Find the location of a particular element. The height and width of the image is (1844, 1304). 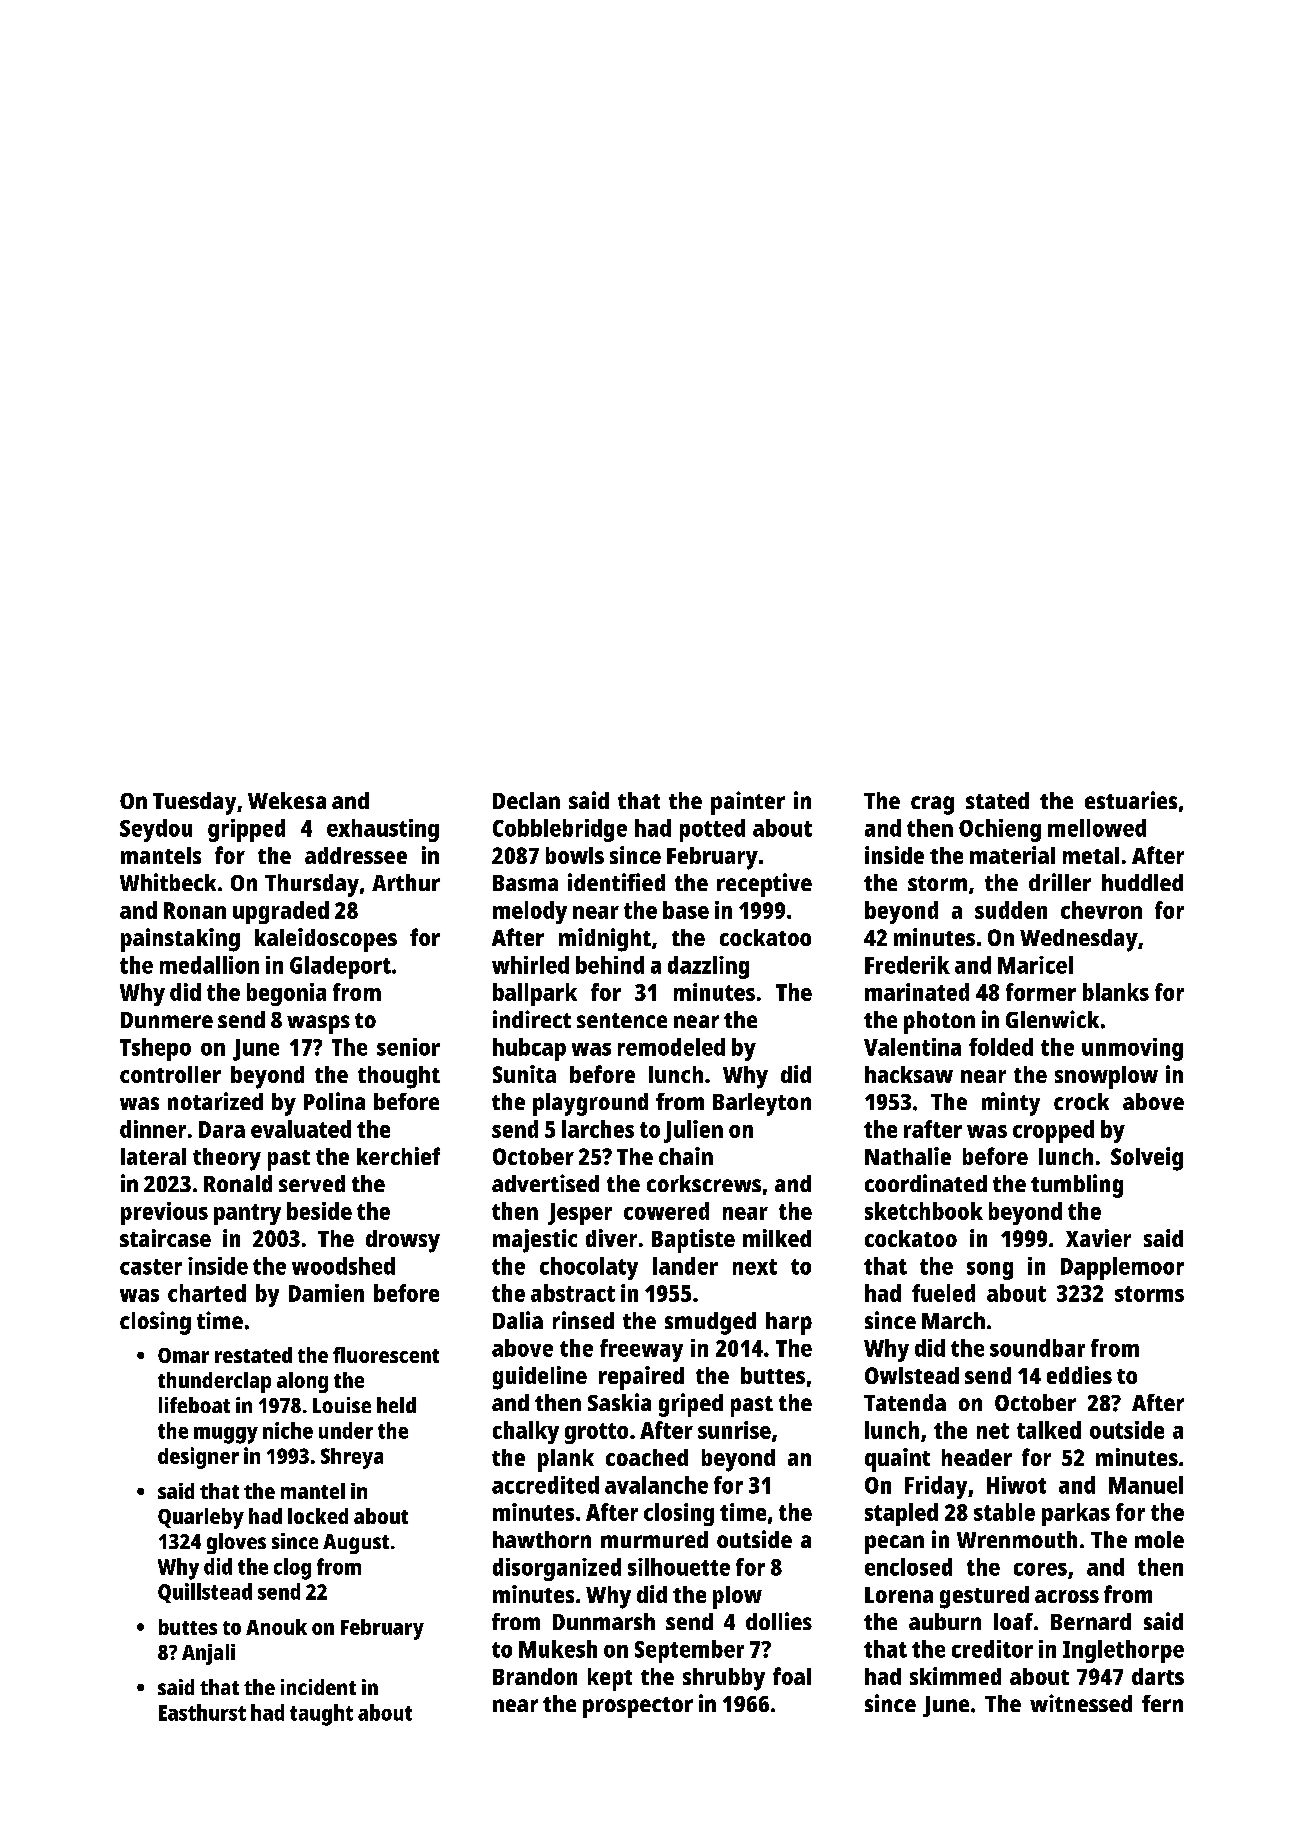

Declan is located at coordinates (526, 800).
